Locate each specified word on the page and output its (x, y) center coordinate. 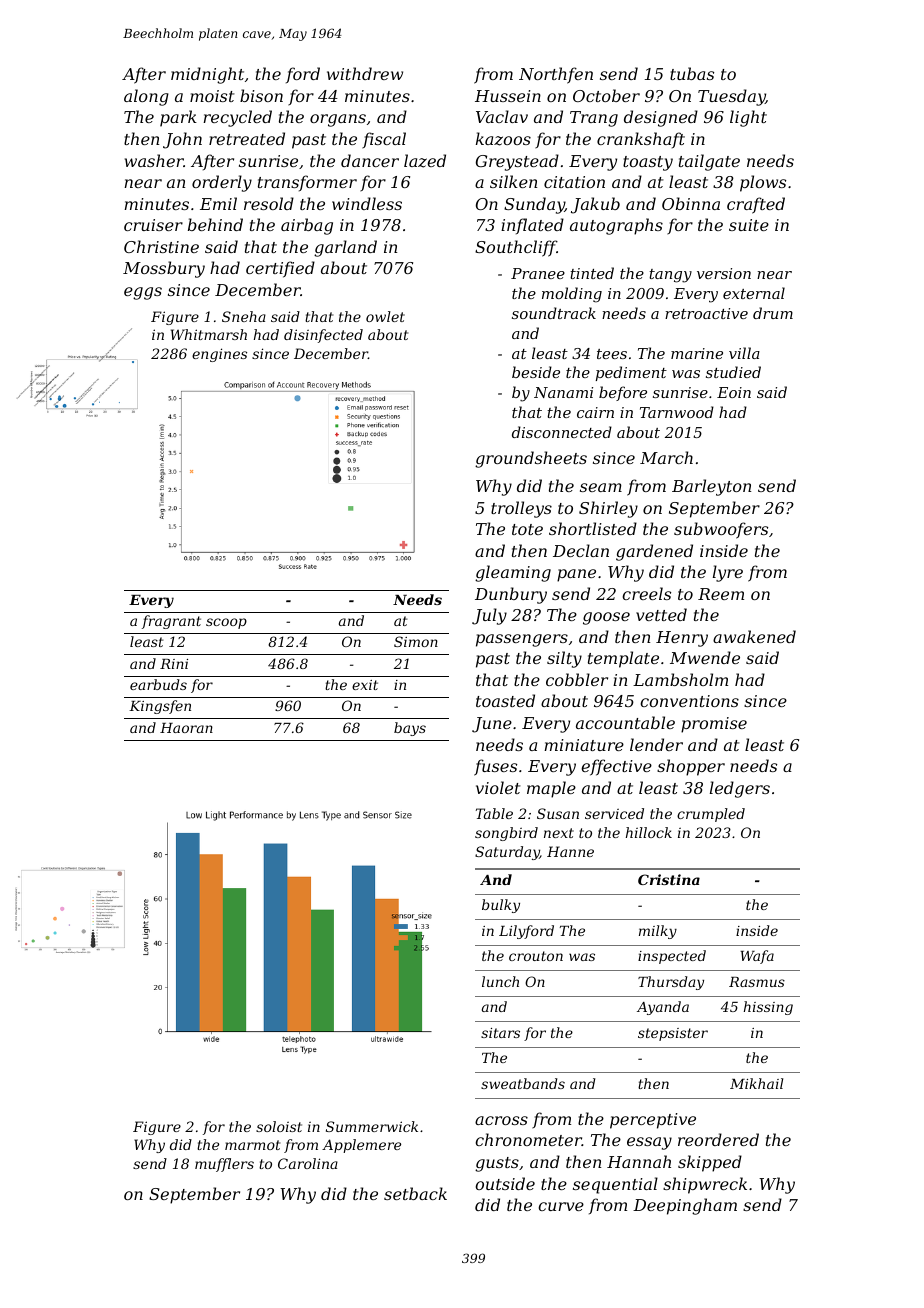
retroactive (706, 313)
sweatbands (523, 1083)
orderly (222, 183)
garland (345, 248)
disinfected (323, 336)
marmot (252, 1145)
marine (697, 353)
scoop (226, 623)
